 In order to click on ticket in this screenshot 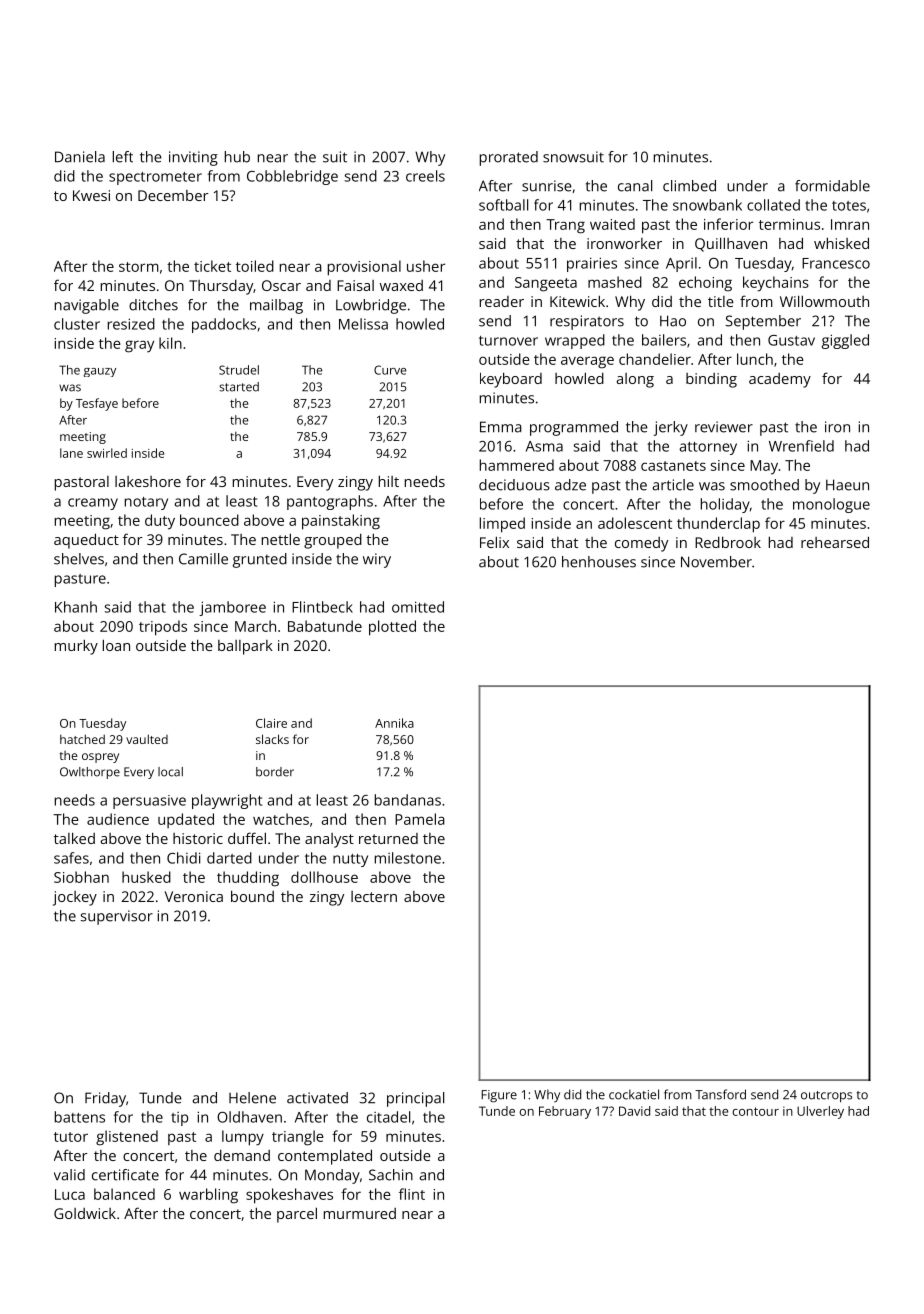, I will do `click(212, 266)`.
